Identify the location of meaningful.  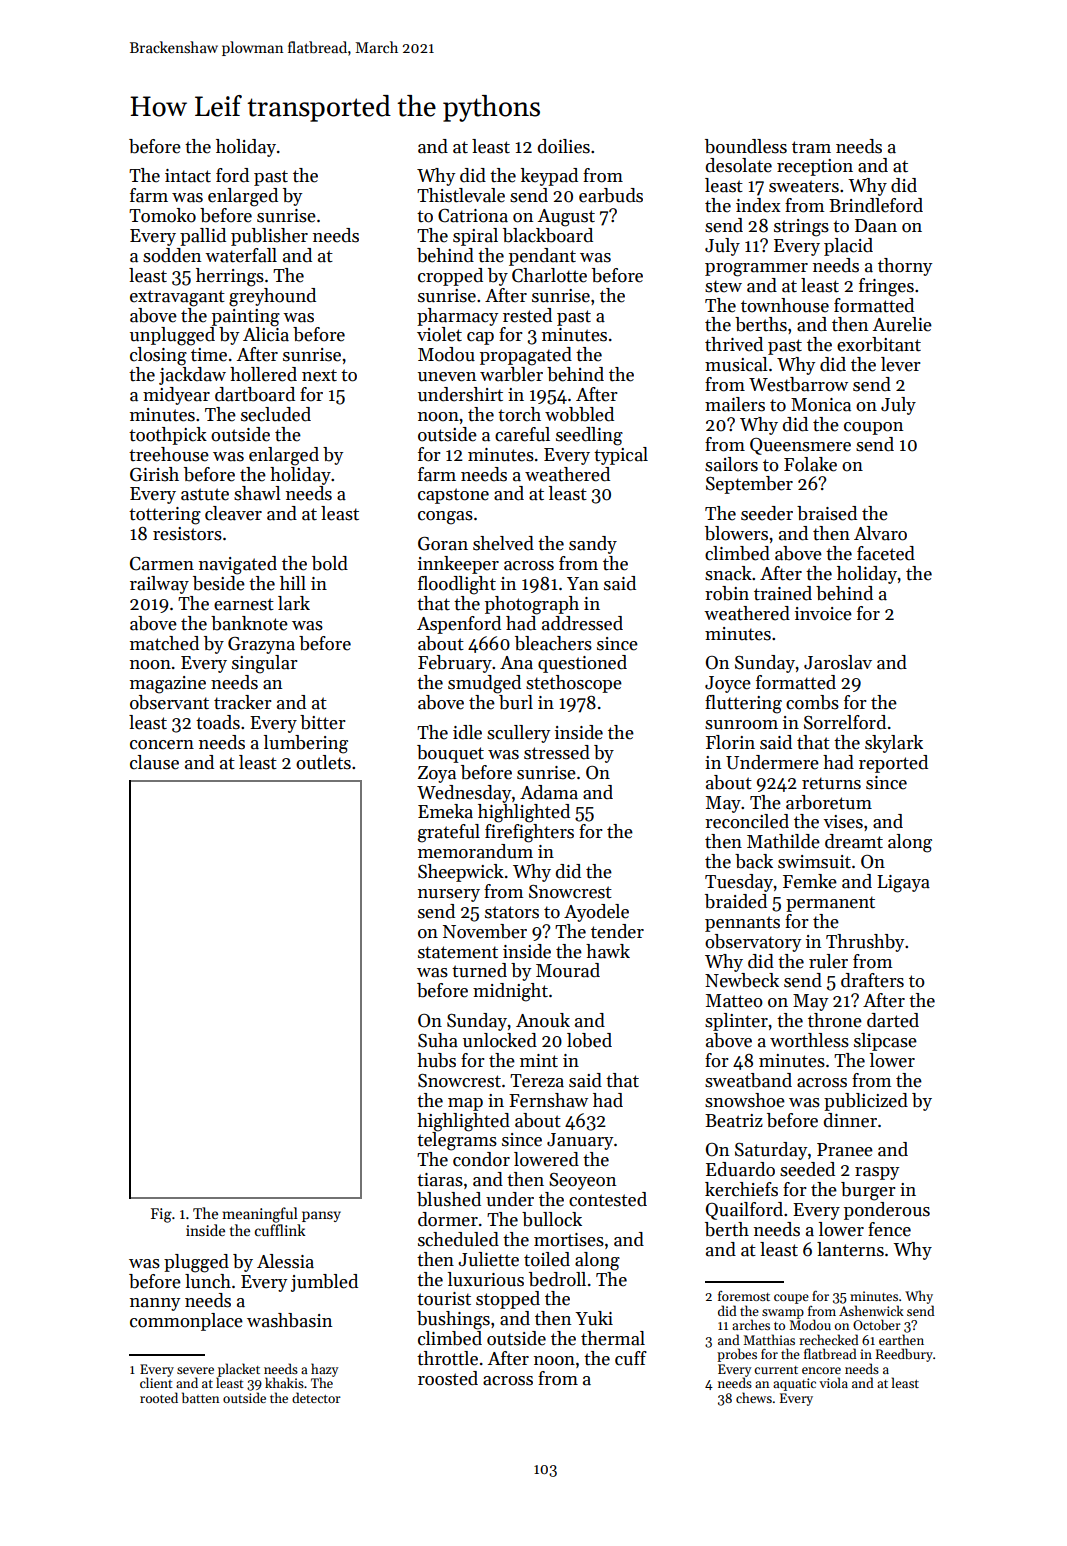
(260, 1215).
